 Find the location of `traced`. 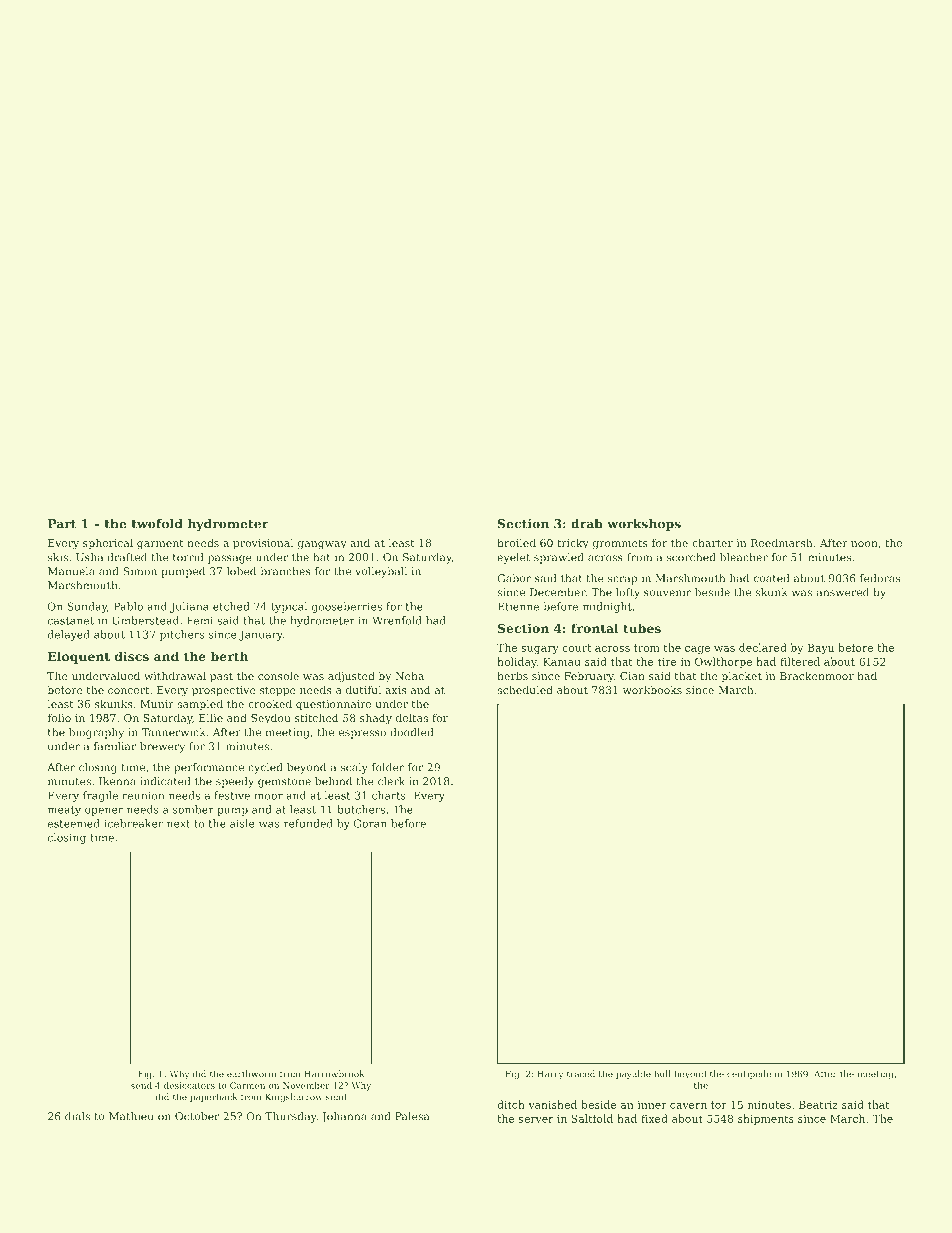

traced is located at coordinates (581, 1074).
